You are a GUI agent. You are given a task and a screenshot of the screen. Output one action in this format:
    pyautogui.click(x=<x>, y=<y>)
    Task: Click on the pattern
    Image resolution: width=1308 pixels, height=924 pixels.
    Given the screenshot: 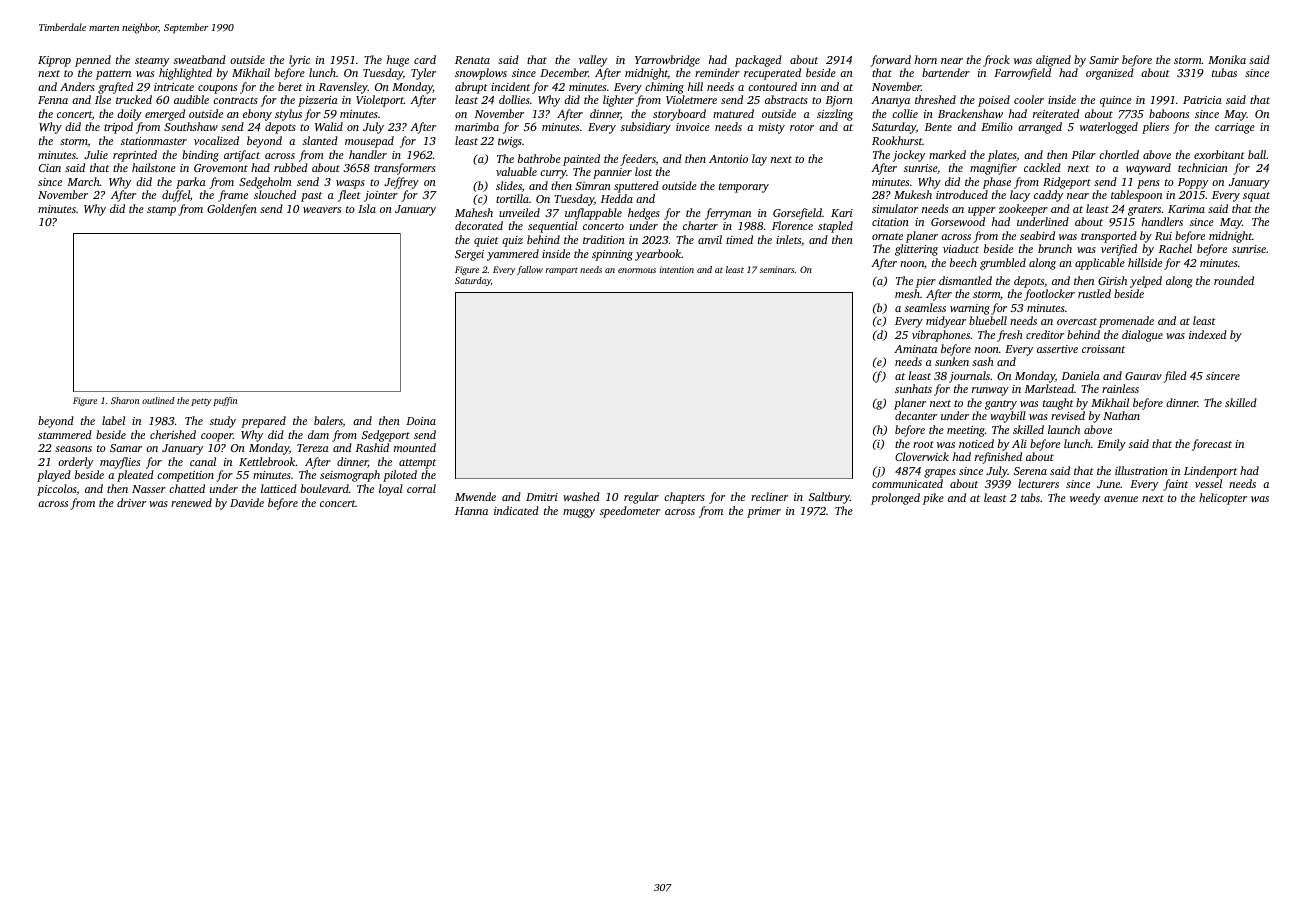 What is the action you would take?
    pyautogui.click(x=113, y=75)
